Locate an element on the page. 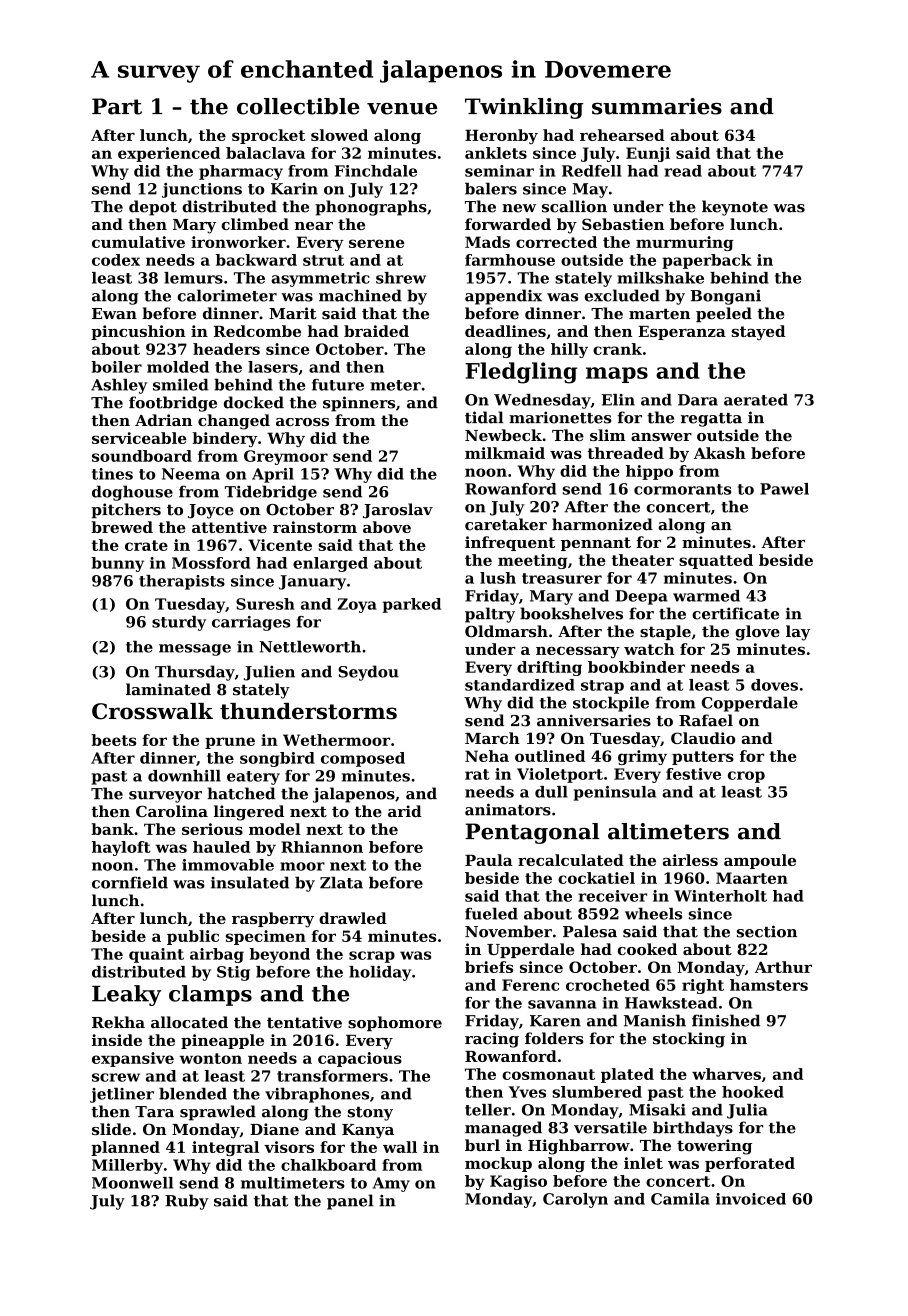 The height and width of the page is (1316, 908). March is located at coordinates (492, 738).
